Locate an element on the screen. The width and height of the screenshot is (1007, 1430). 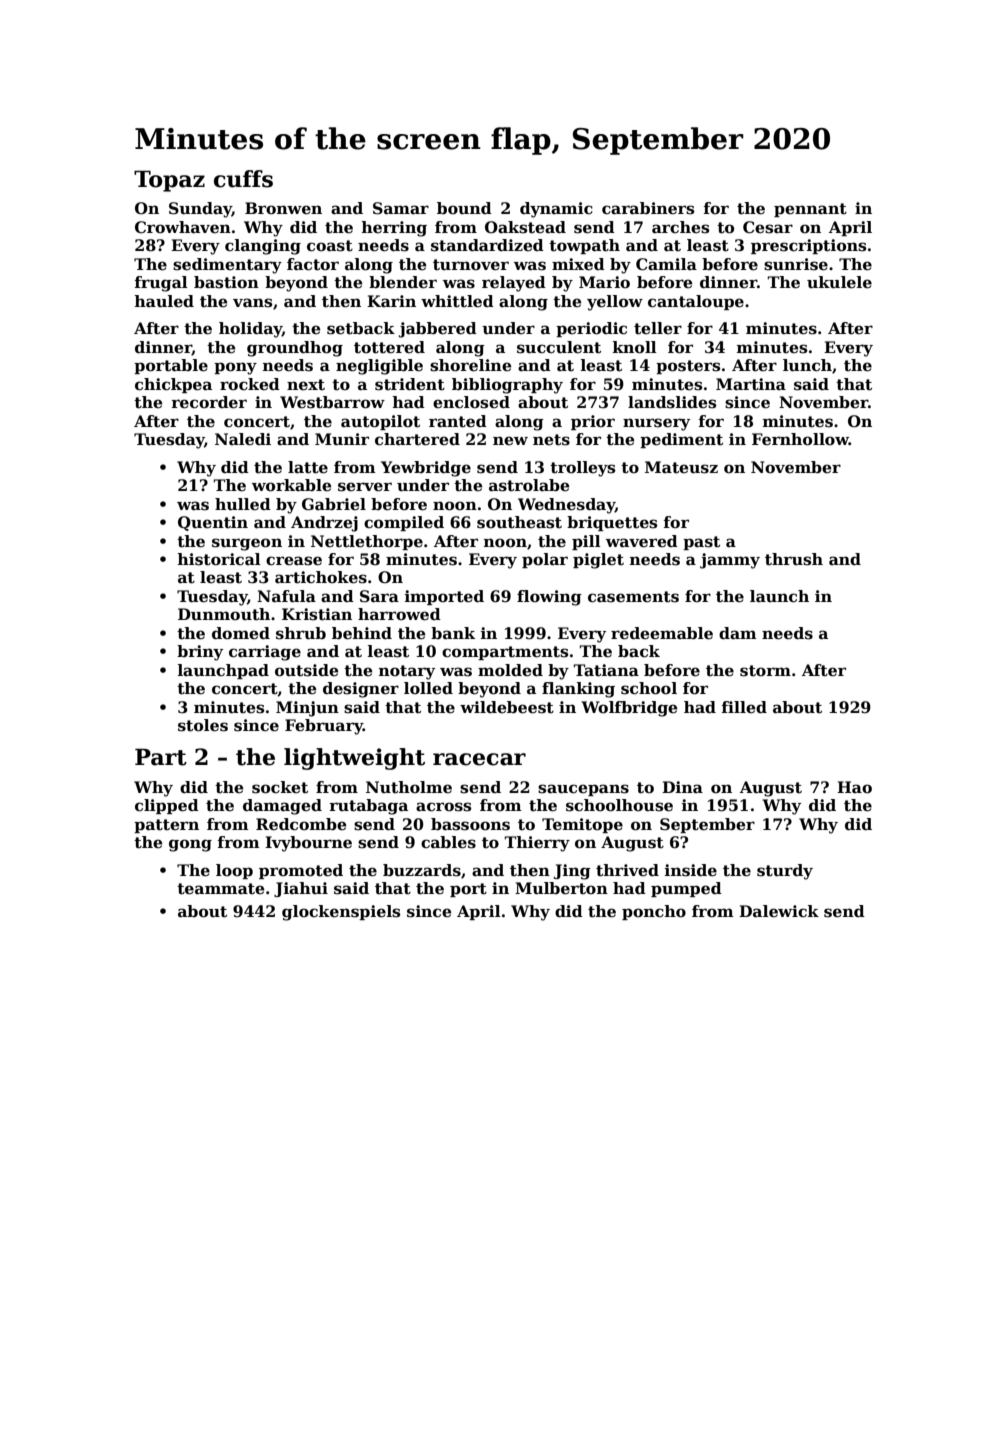
cantaloupe is located at coordinates (696, 302).
